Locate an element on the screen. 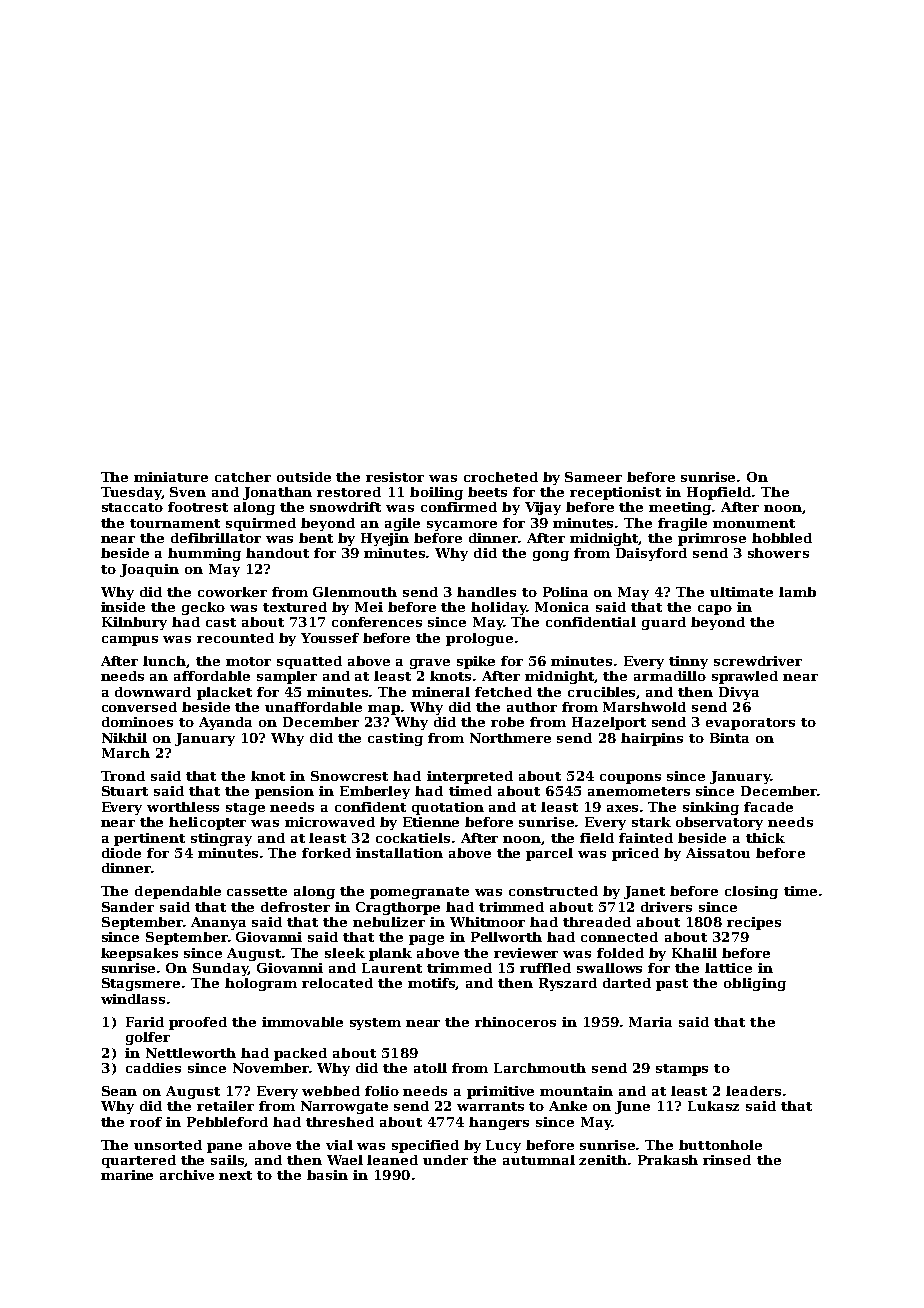 Image resolution: width=924 pixels, height=1308 pixels. next is located at coordinates (235, 1175).
